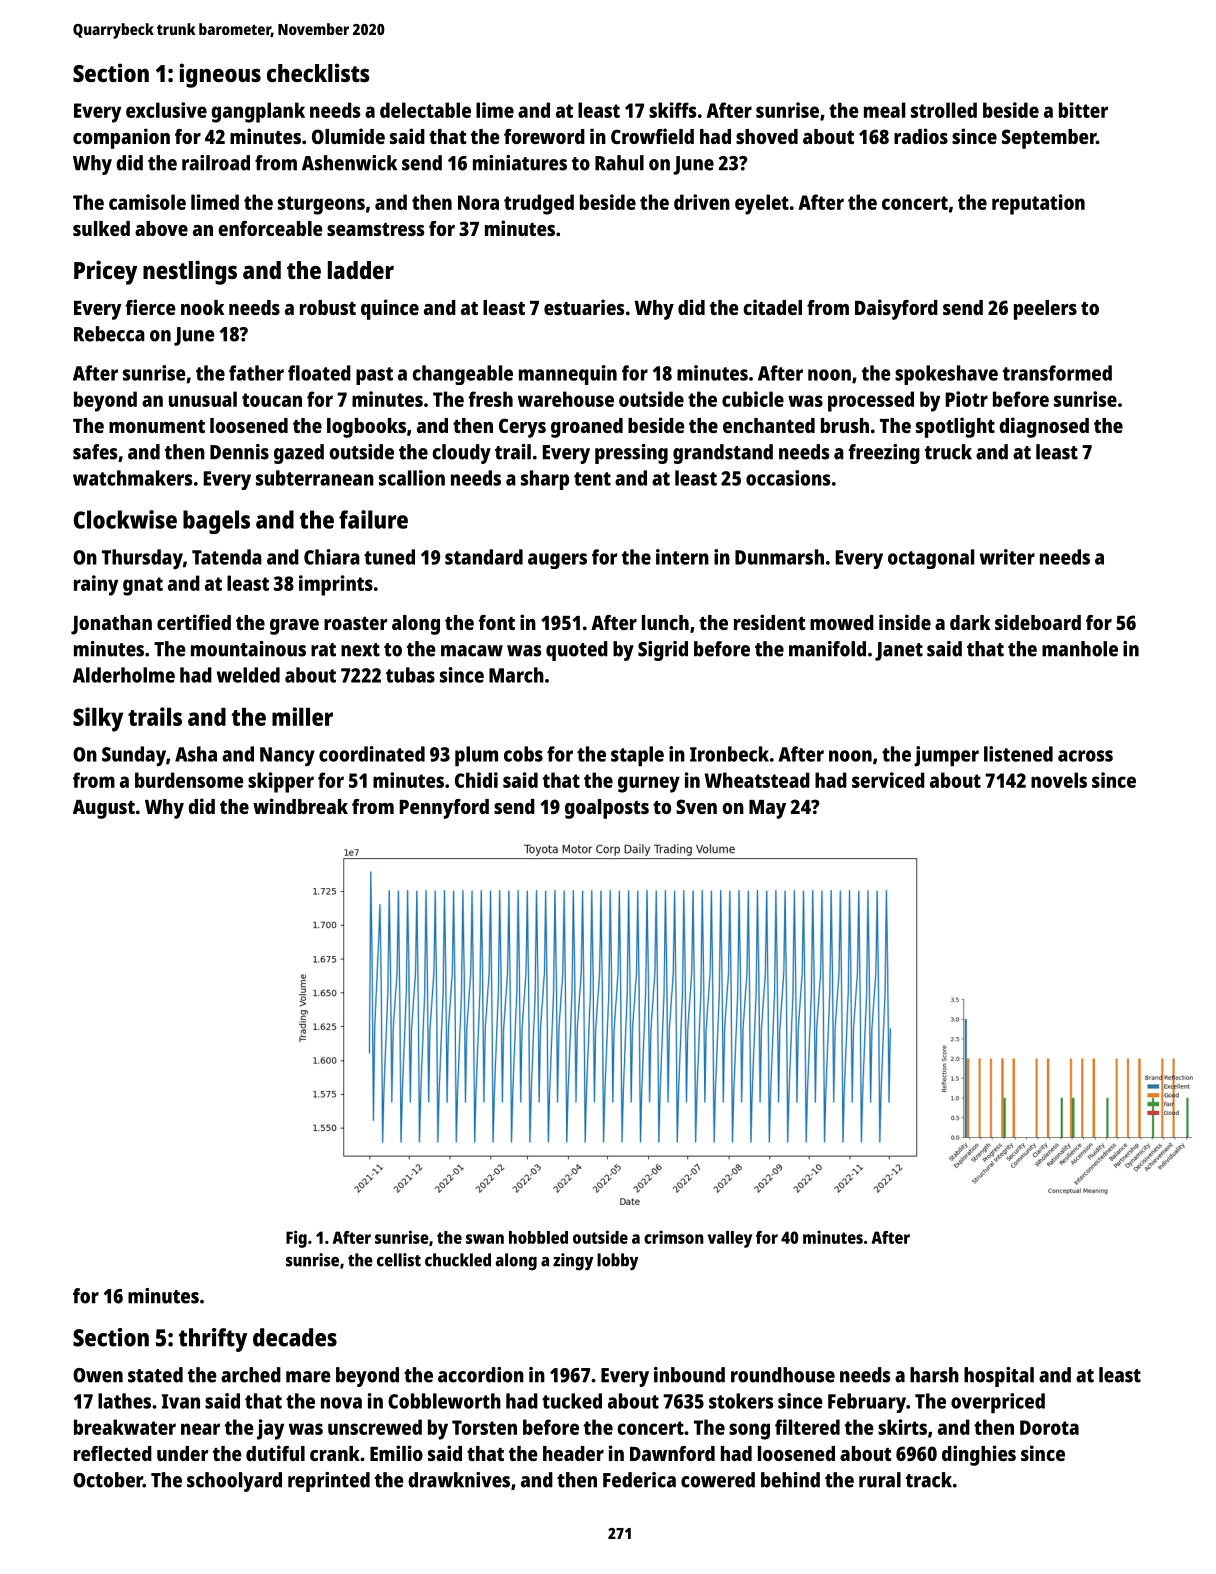  Describe the element at coordinates (275, 1453) in the page. I see `dutiful` at that location.
